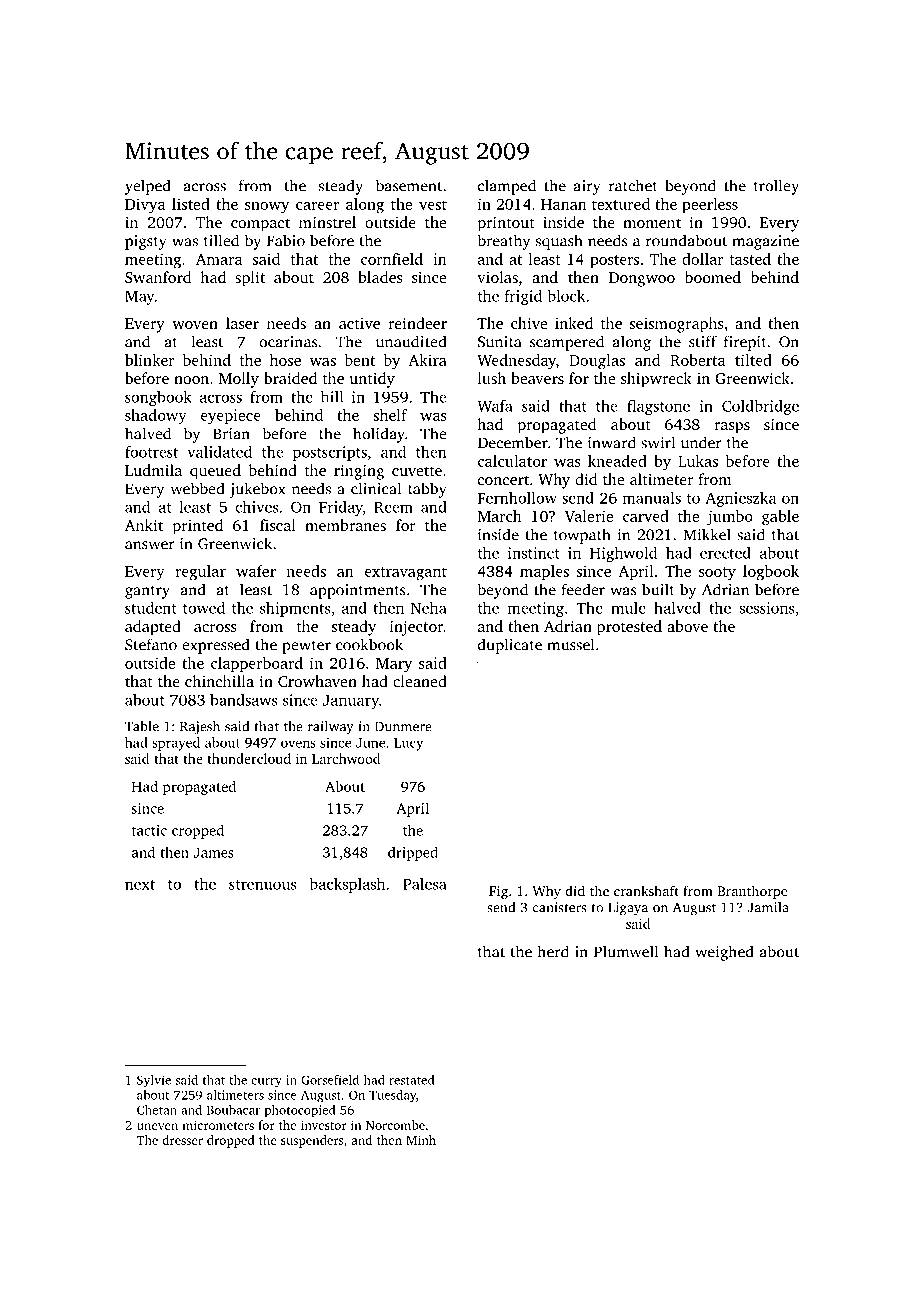  Describe the element at coordinates (370, 743) in the page. I see `June` at that location.
